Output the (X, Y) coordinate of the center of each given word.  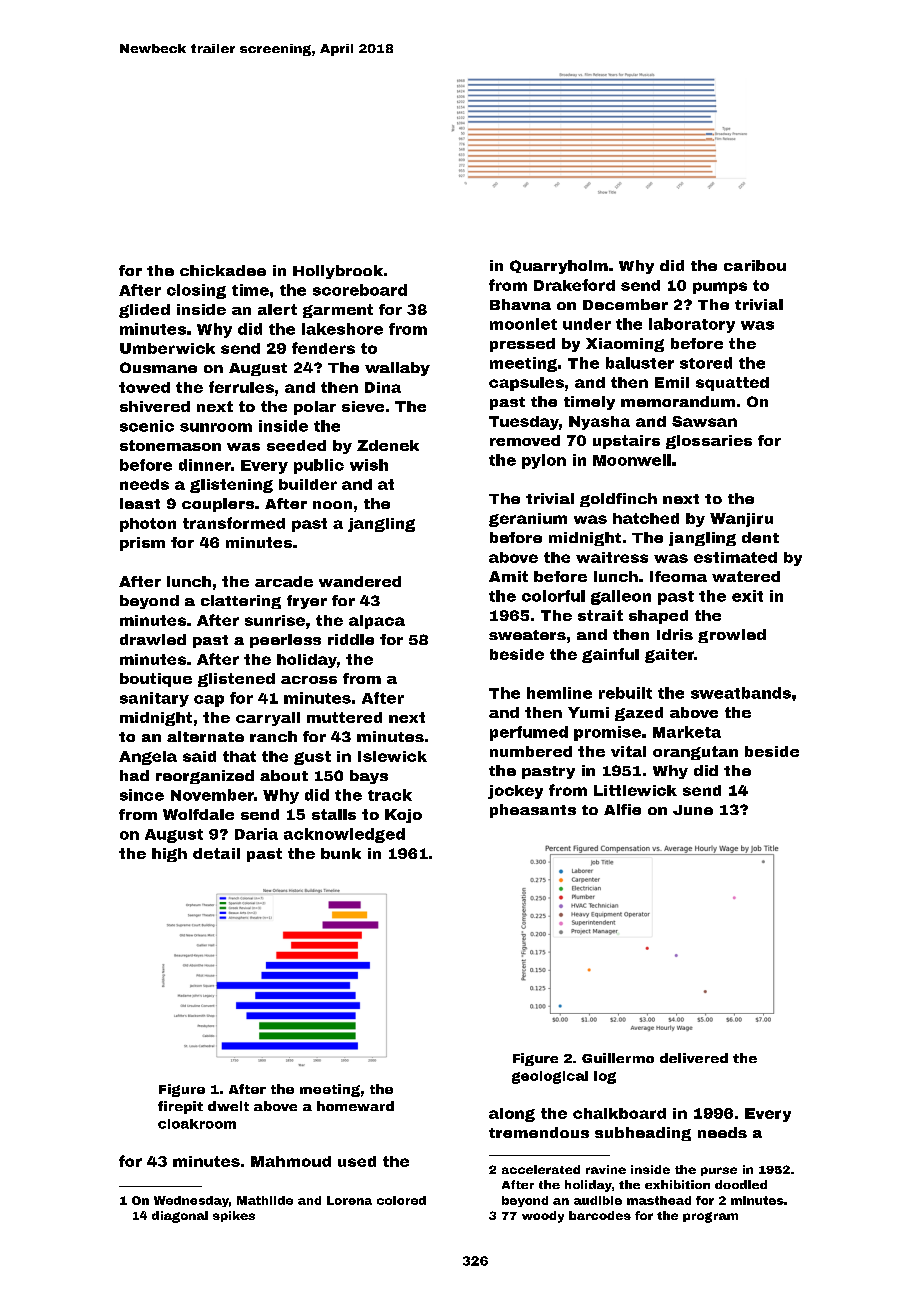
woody (543, 1217)
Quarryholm (559, 267)
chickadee (223, 270)
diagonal (180, 1217)
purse (719, 1171)
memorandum (678, 401)
